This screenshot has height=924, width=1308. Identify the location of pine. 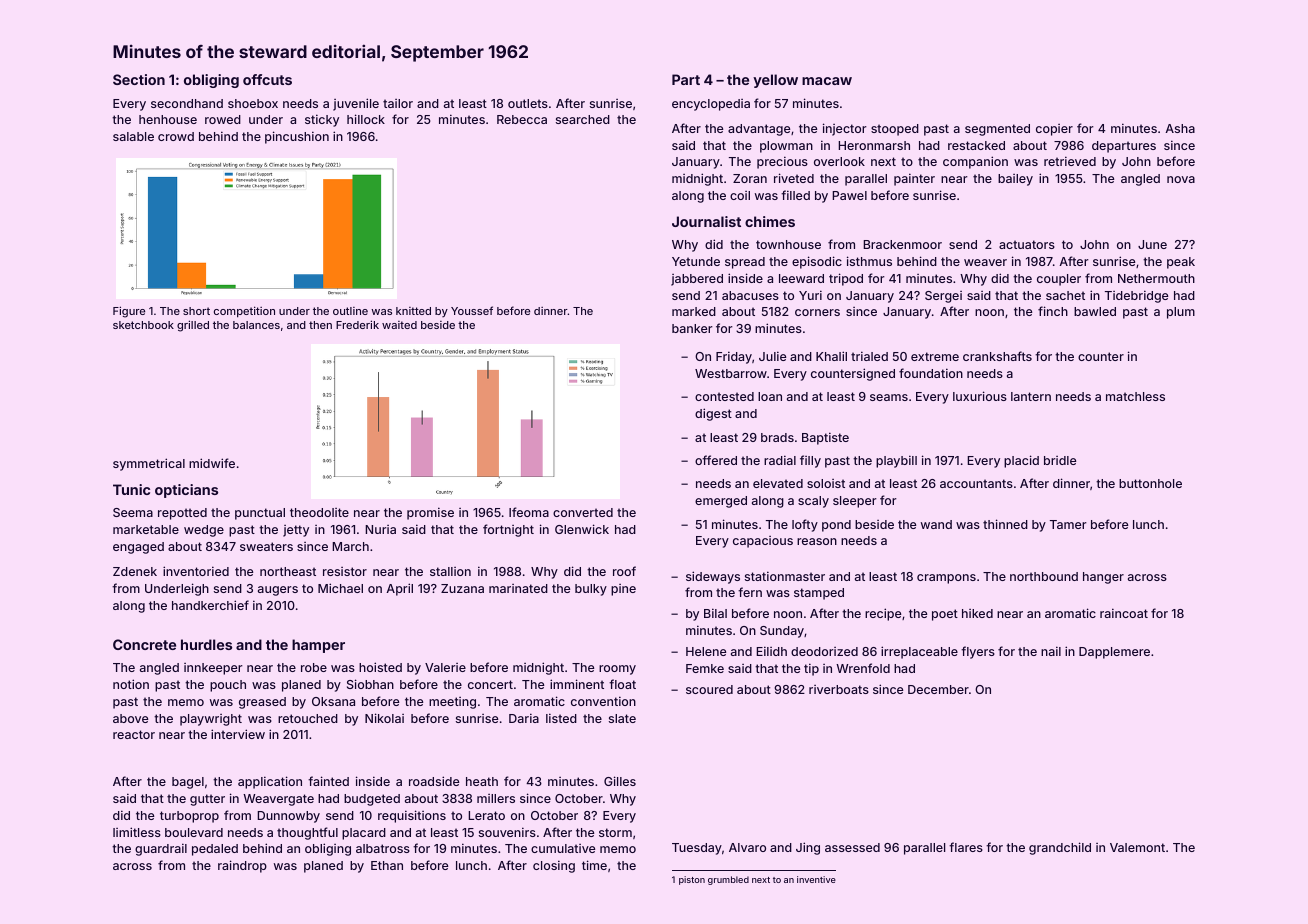
(623, 590).
